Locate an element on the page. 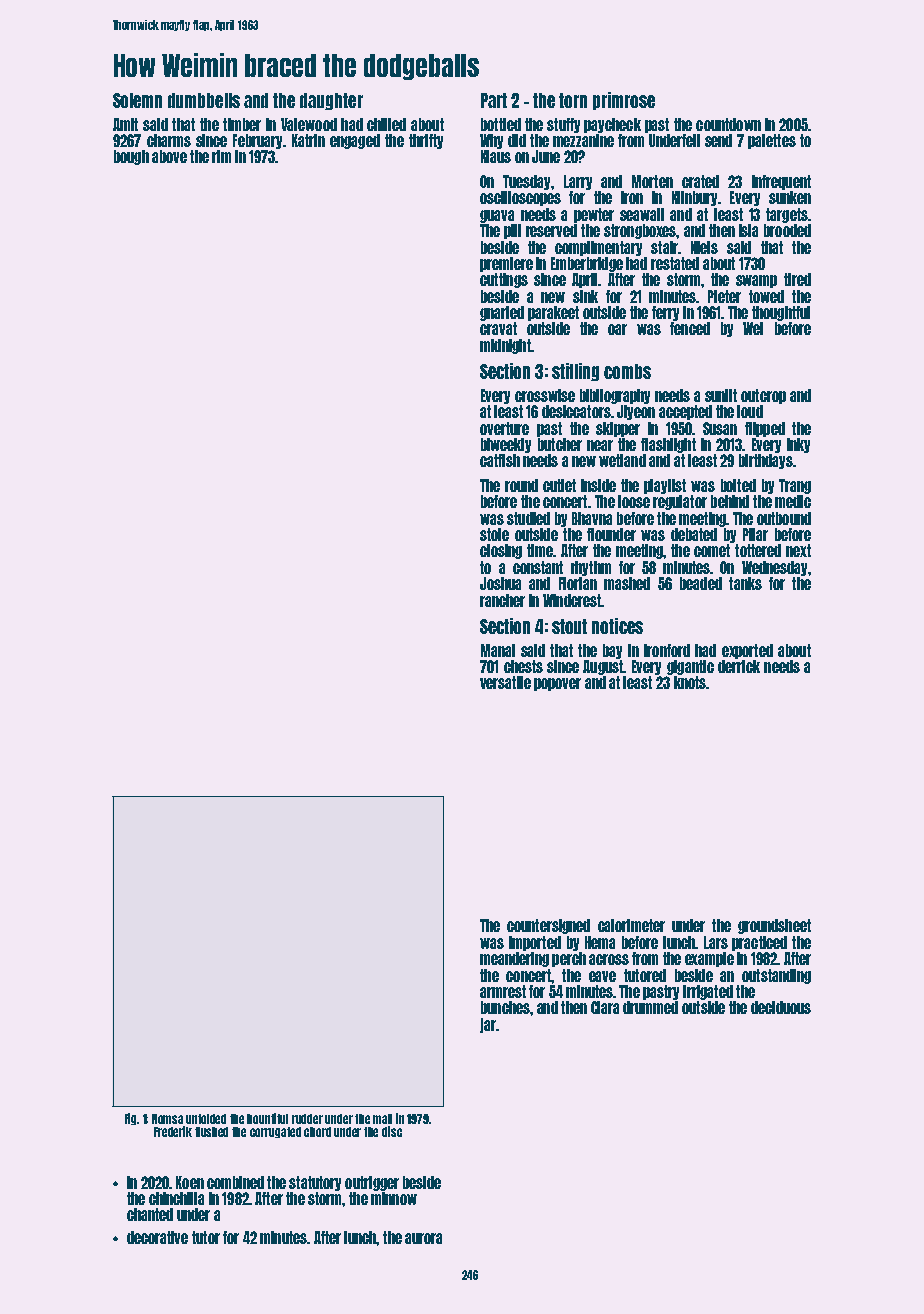 This image has width=924, height=1314. decorative is located at coordinates (157, 1237).
